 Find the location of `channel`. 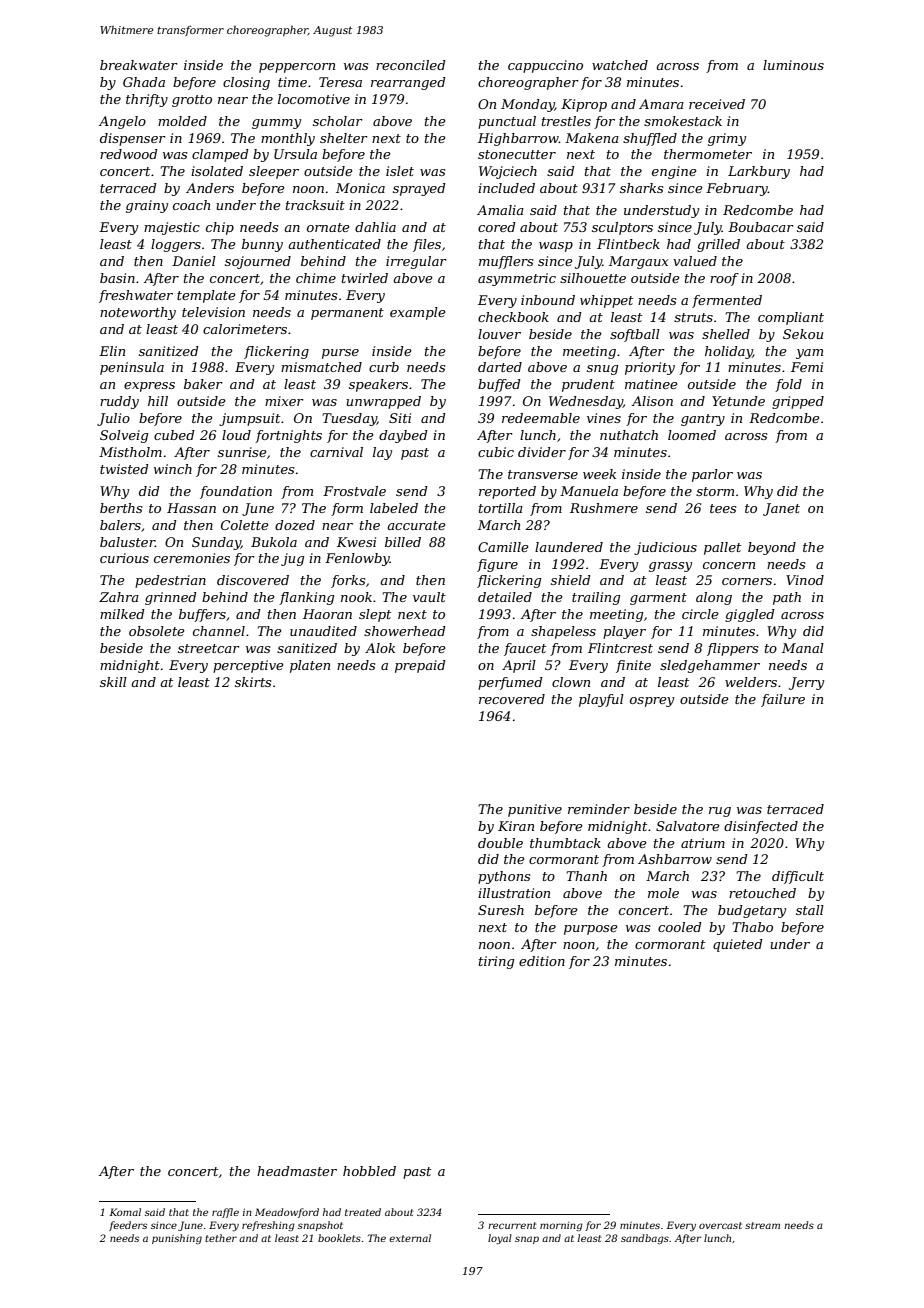

channel is located at coordinates (219, 631).
